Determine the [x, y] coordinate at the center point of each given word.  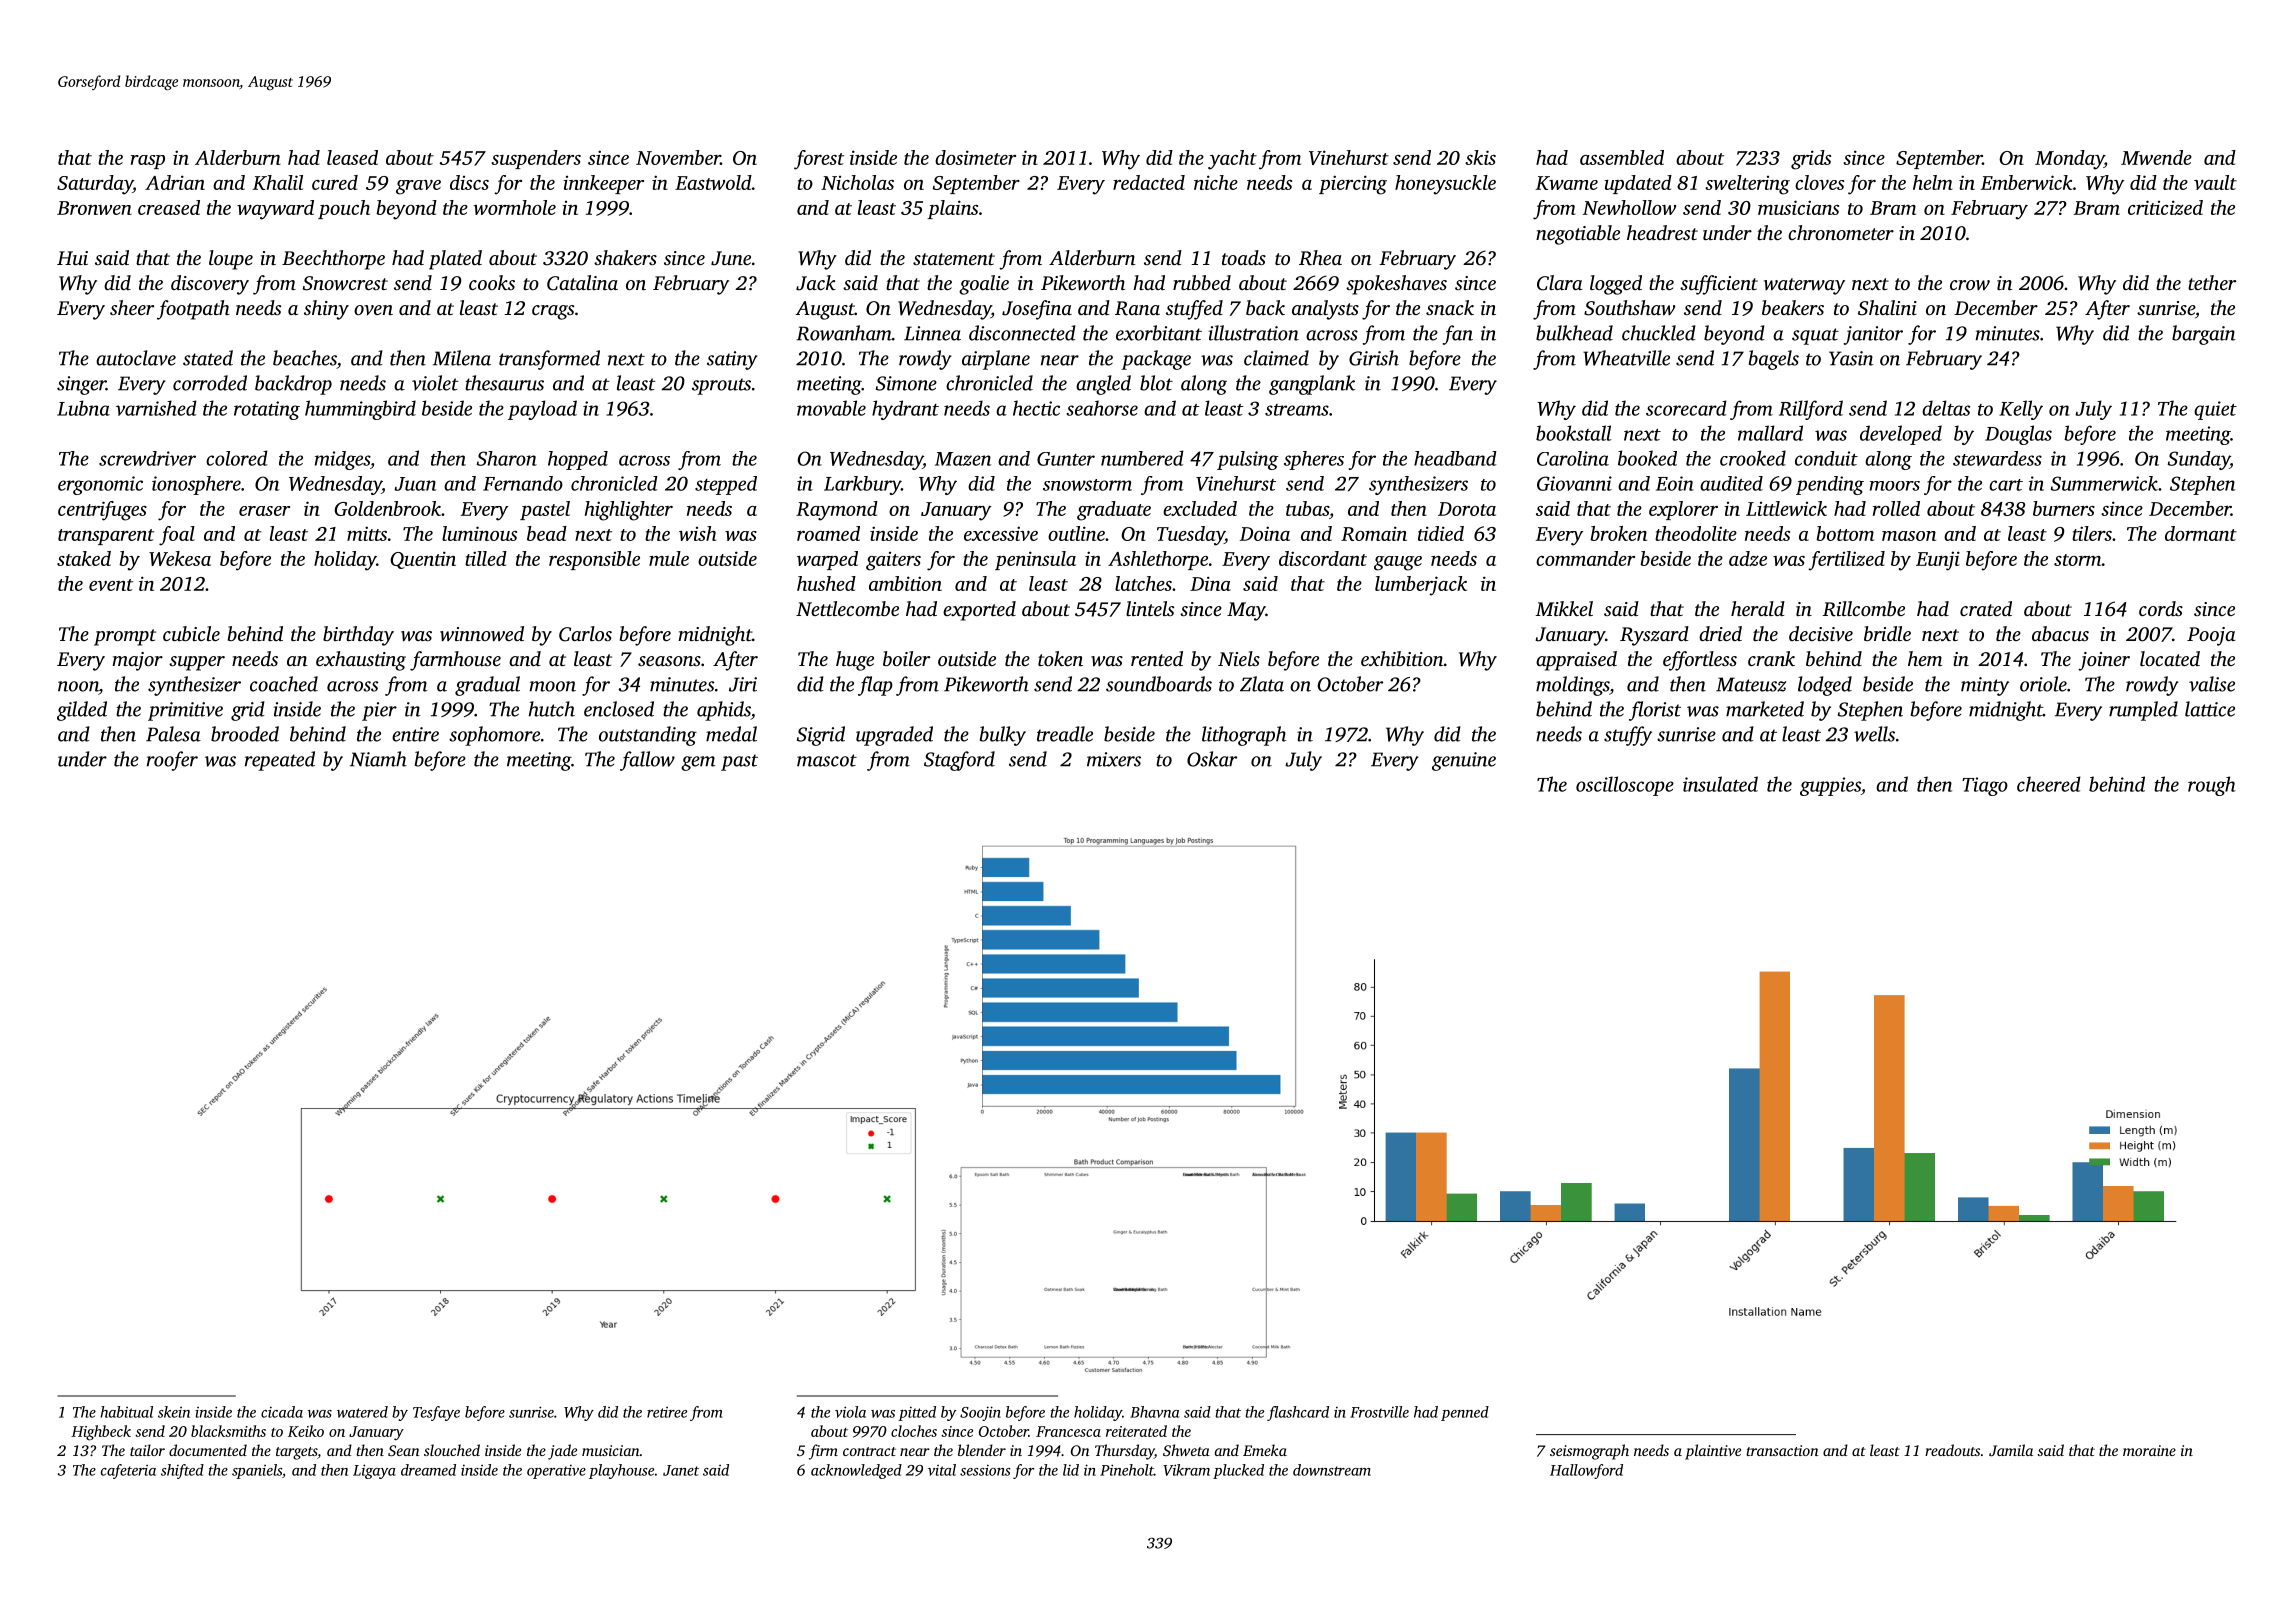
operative [556, 1472]
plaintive [1713, 1452]
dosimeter [975, 157]
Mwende [2156, 157]
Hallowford [1586, 1471]
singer [81, 385]
